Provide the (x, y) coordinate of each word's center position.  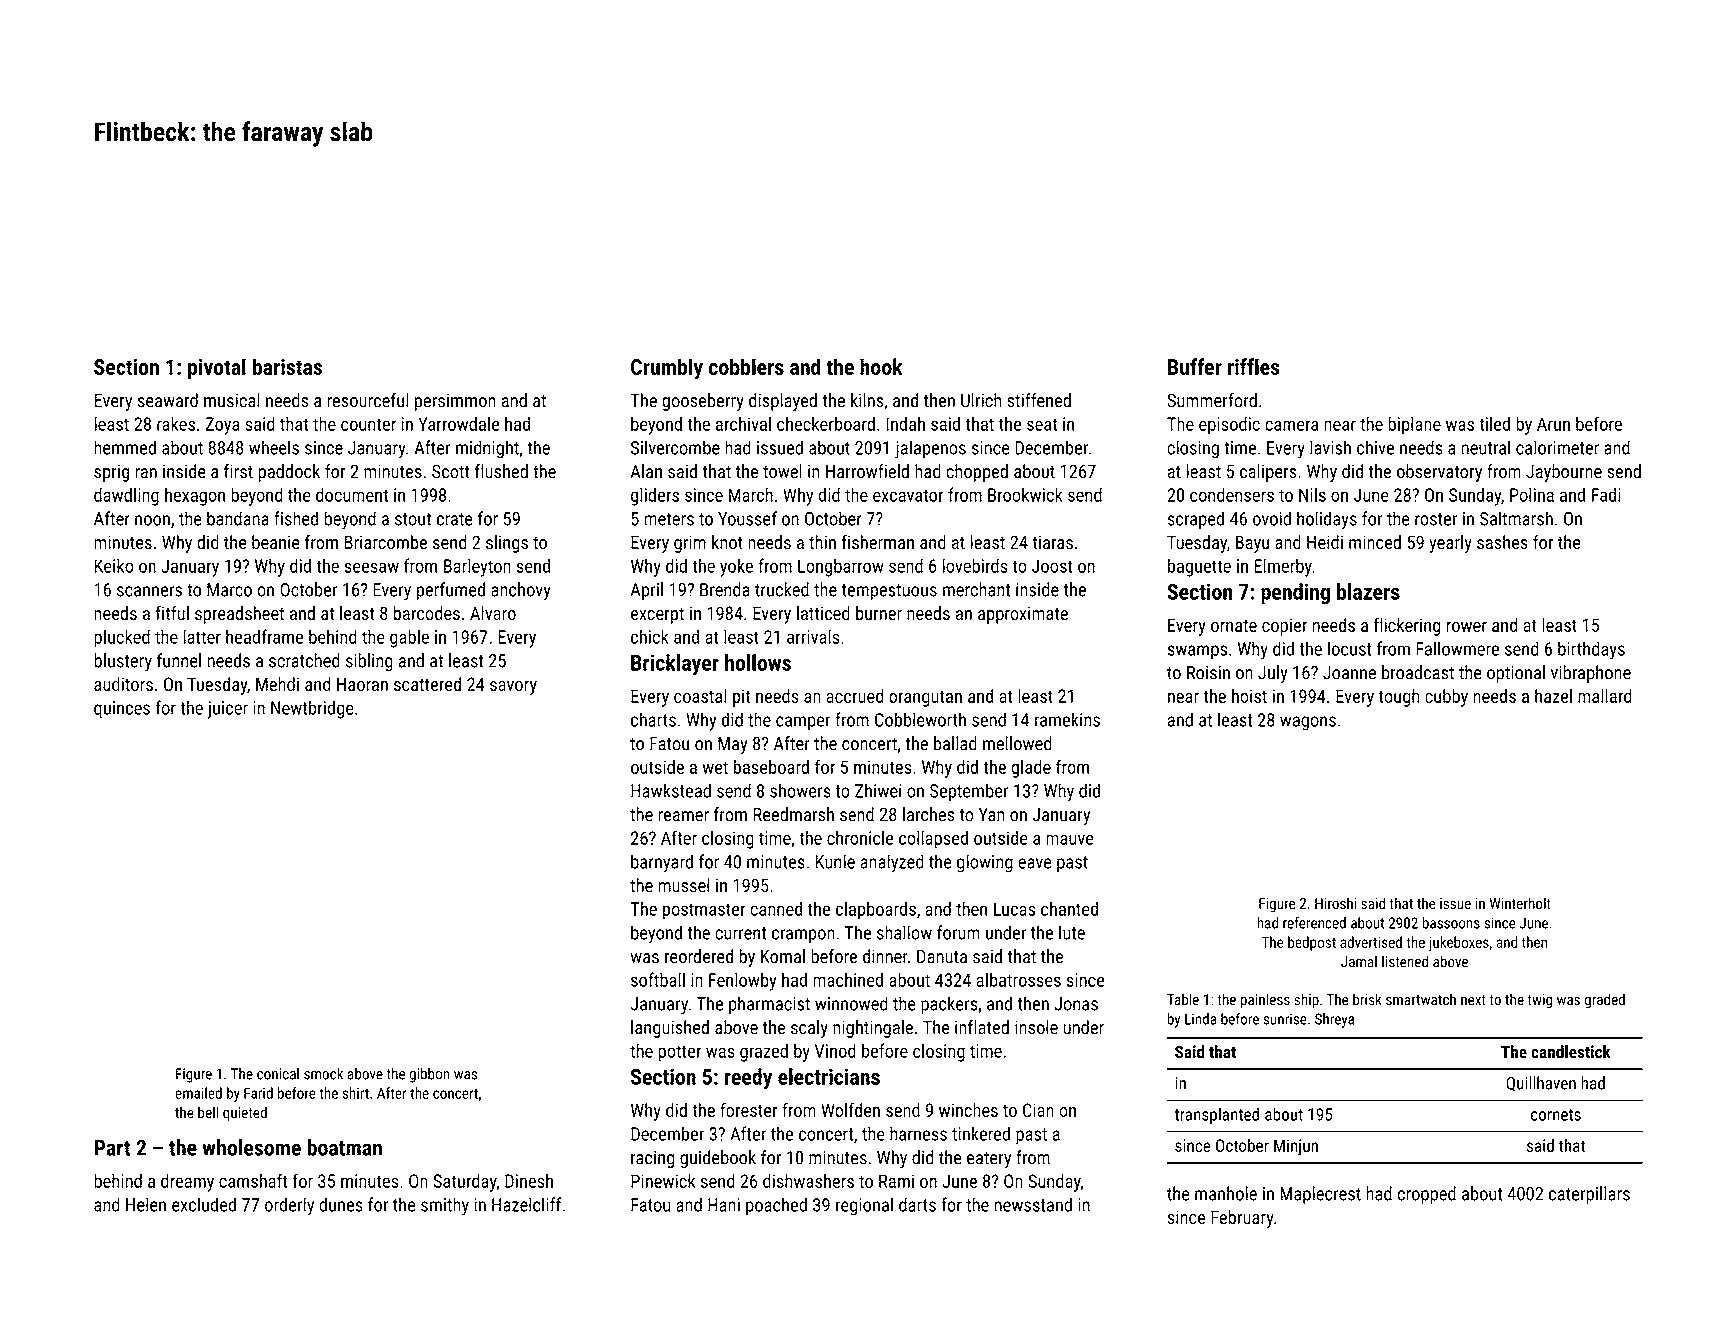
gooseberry (703, 402)
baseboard (771, 766)
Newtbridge (312, 709)
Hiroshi (1336, 903)
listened (1405, 961)
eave (1034, 863)
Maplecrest (1320, 1195)
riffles (1254, 366)
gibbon (429, 1075)
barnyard (662, 863)
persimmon (455, 402)
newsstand (1033, 1204)
